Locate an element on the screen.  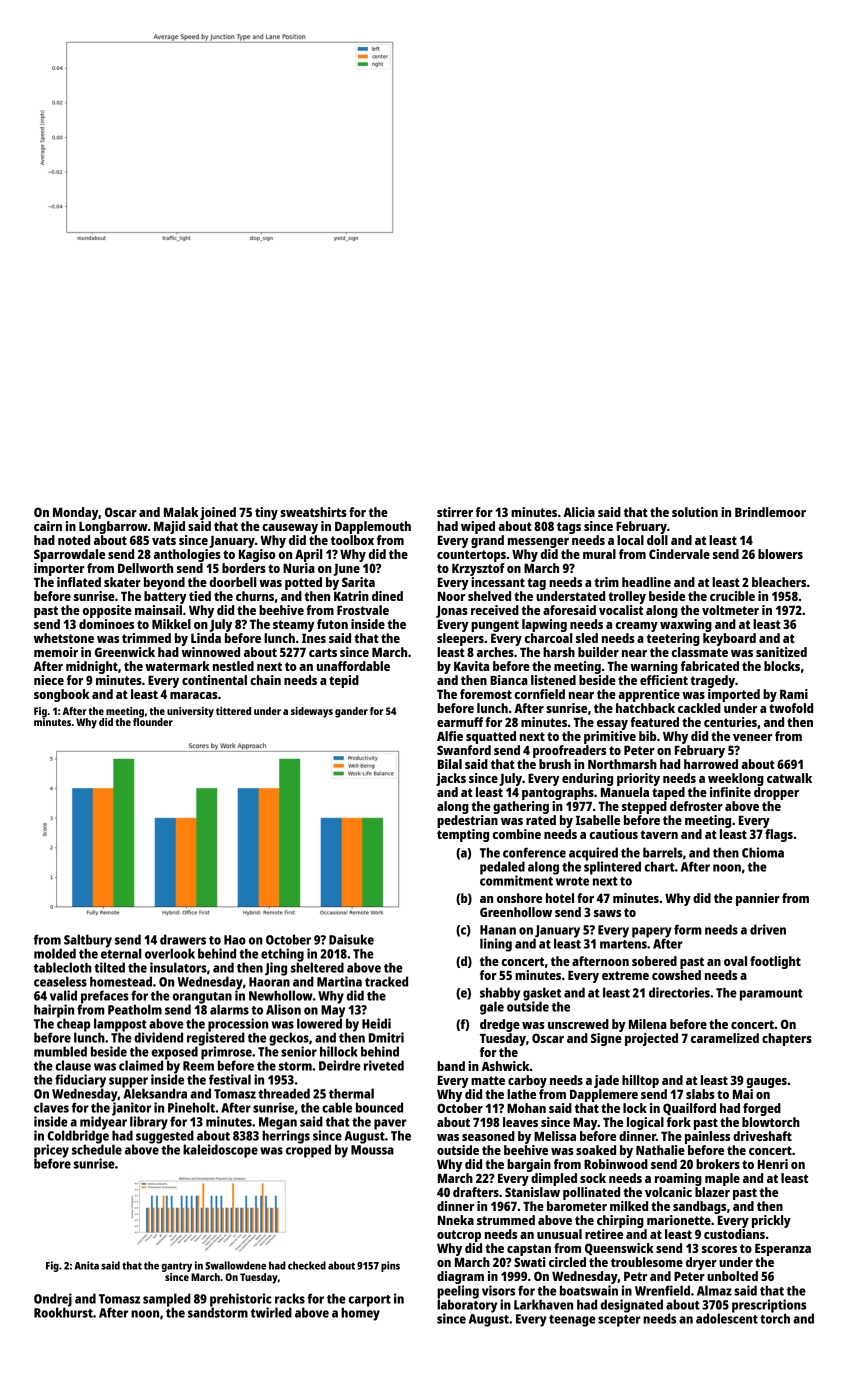
mumbled is located at coordinates (60, 1051).
